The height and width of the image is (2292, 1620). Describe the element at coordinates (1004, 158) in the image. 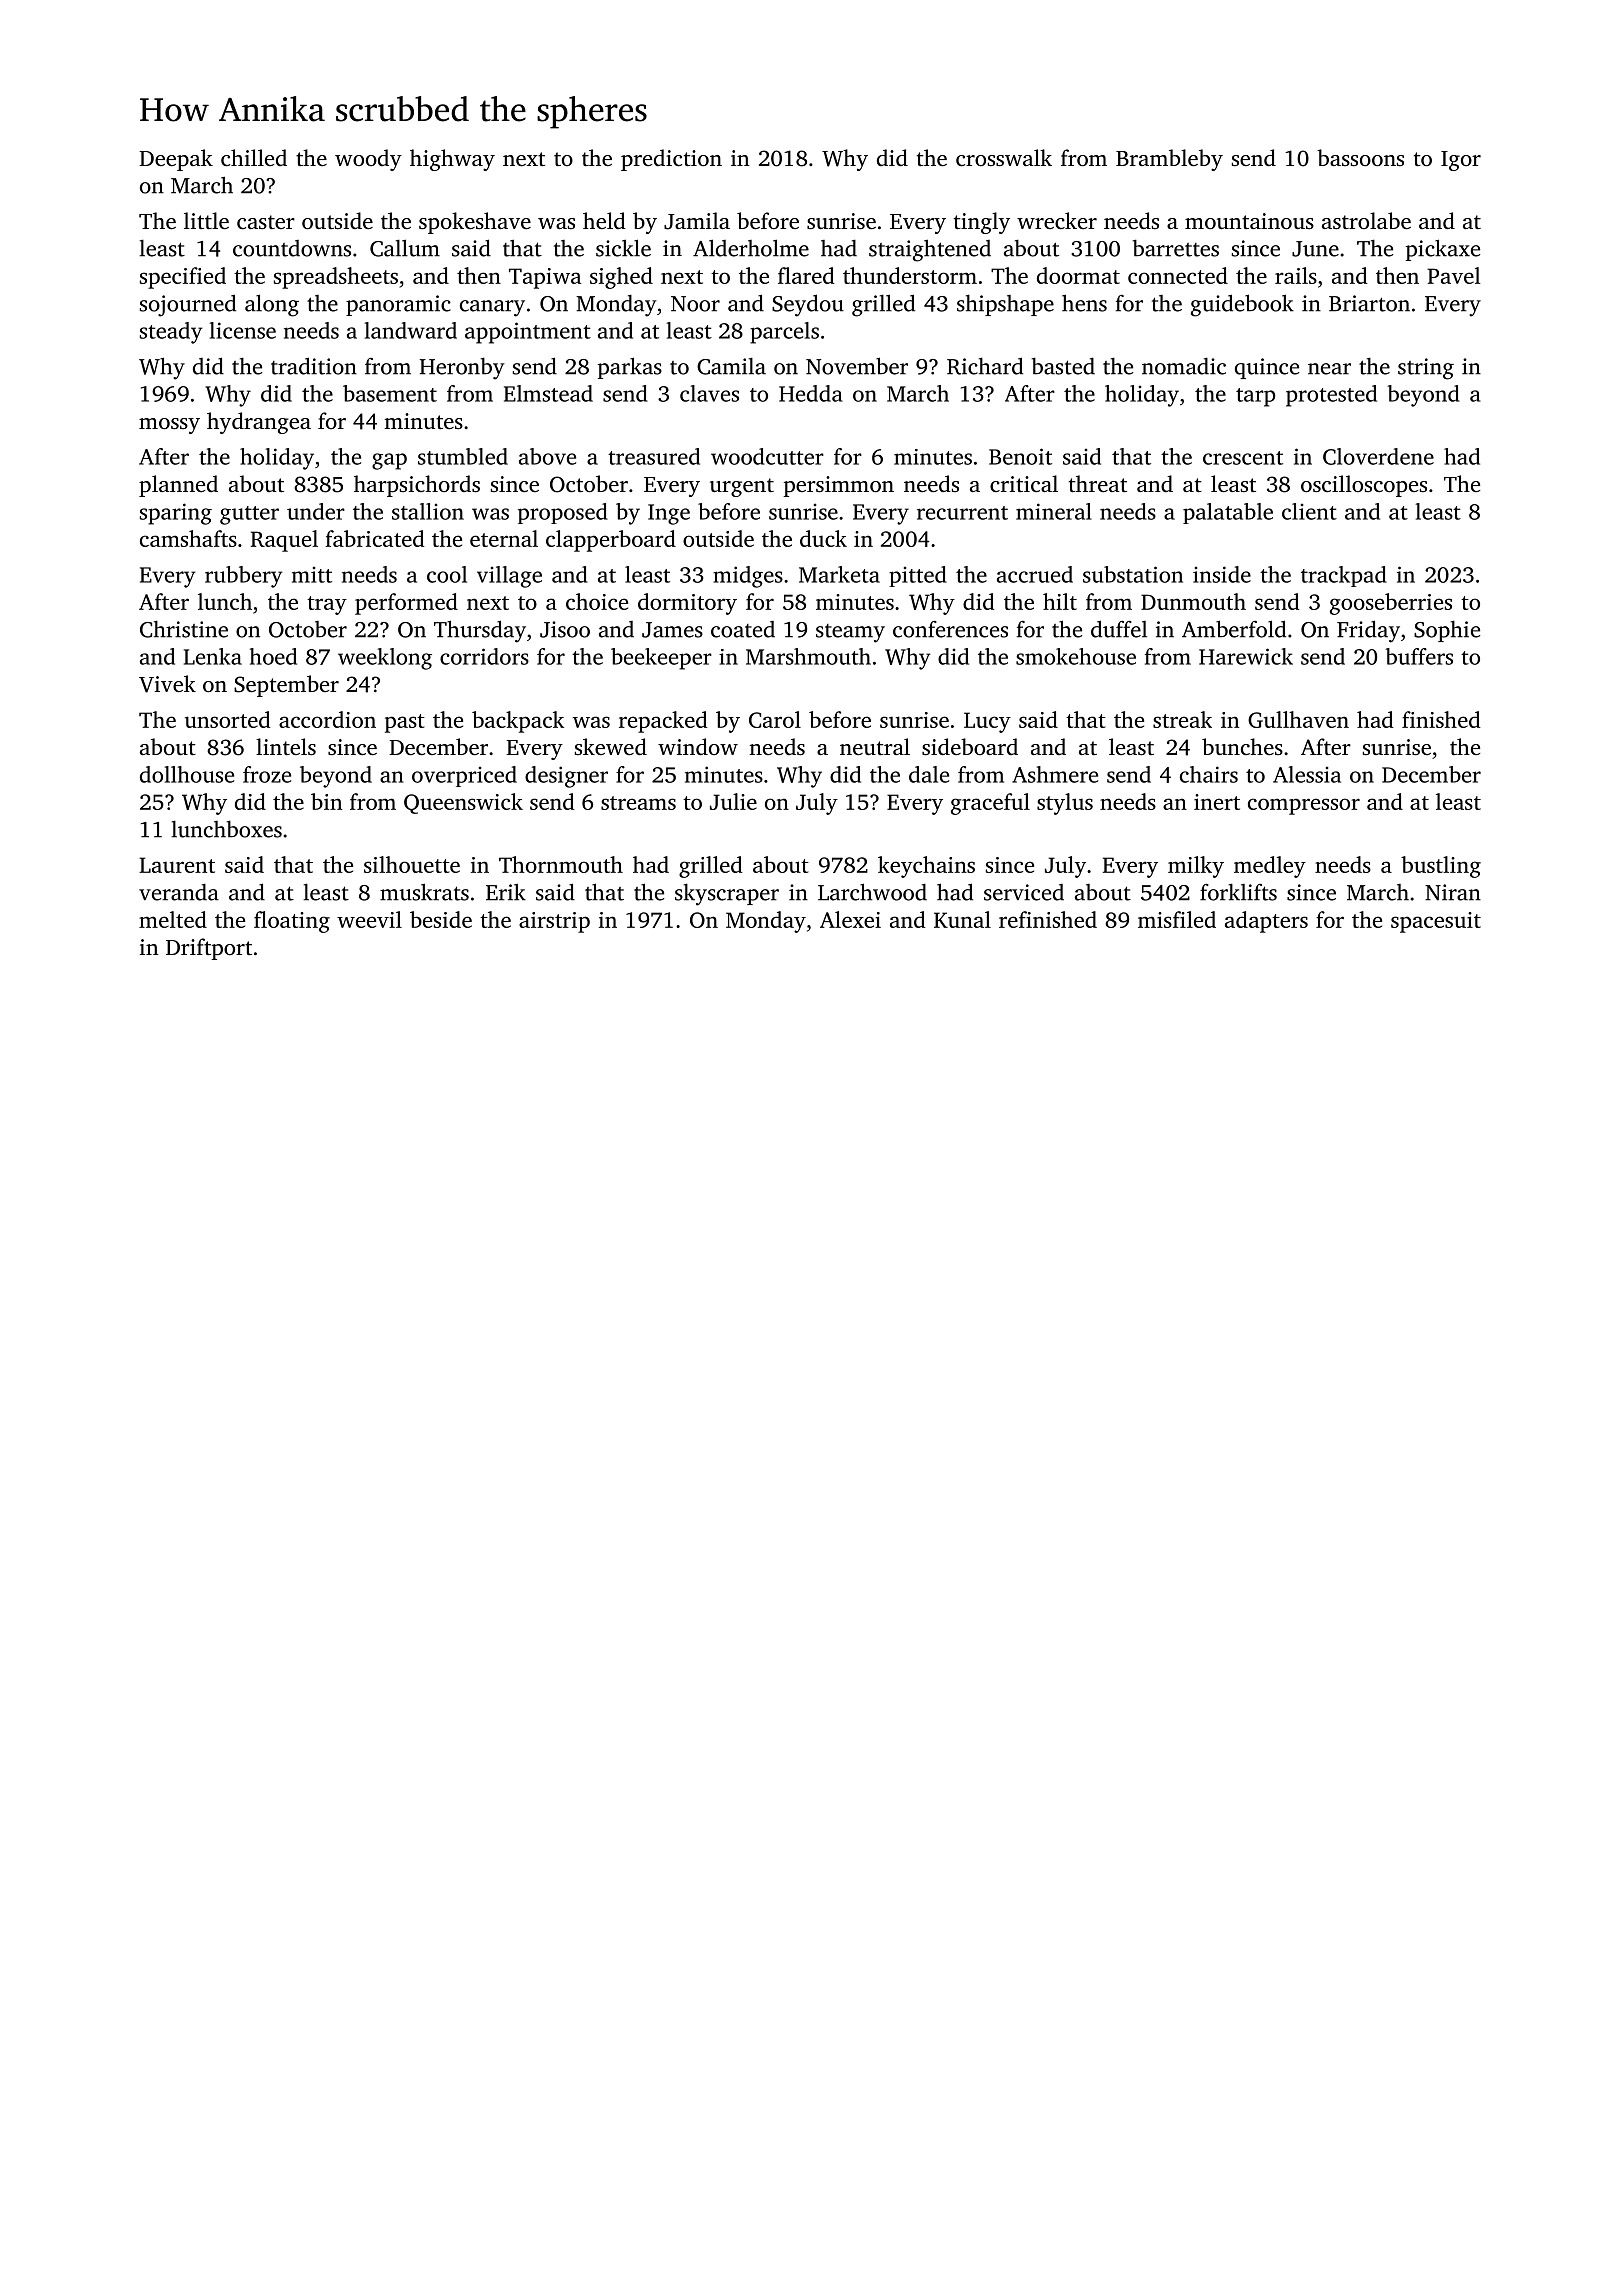

I see `crosswalk` at that location.
